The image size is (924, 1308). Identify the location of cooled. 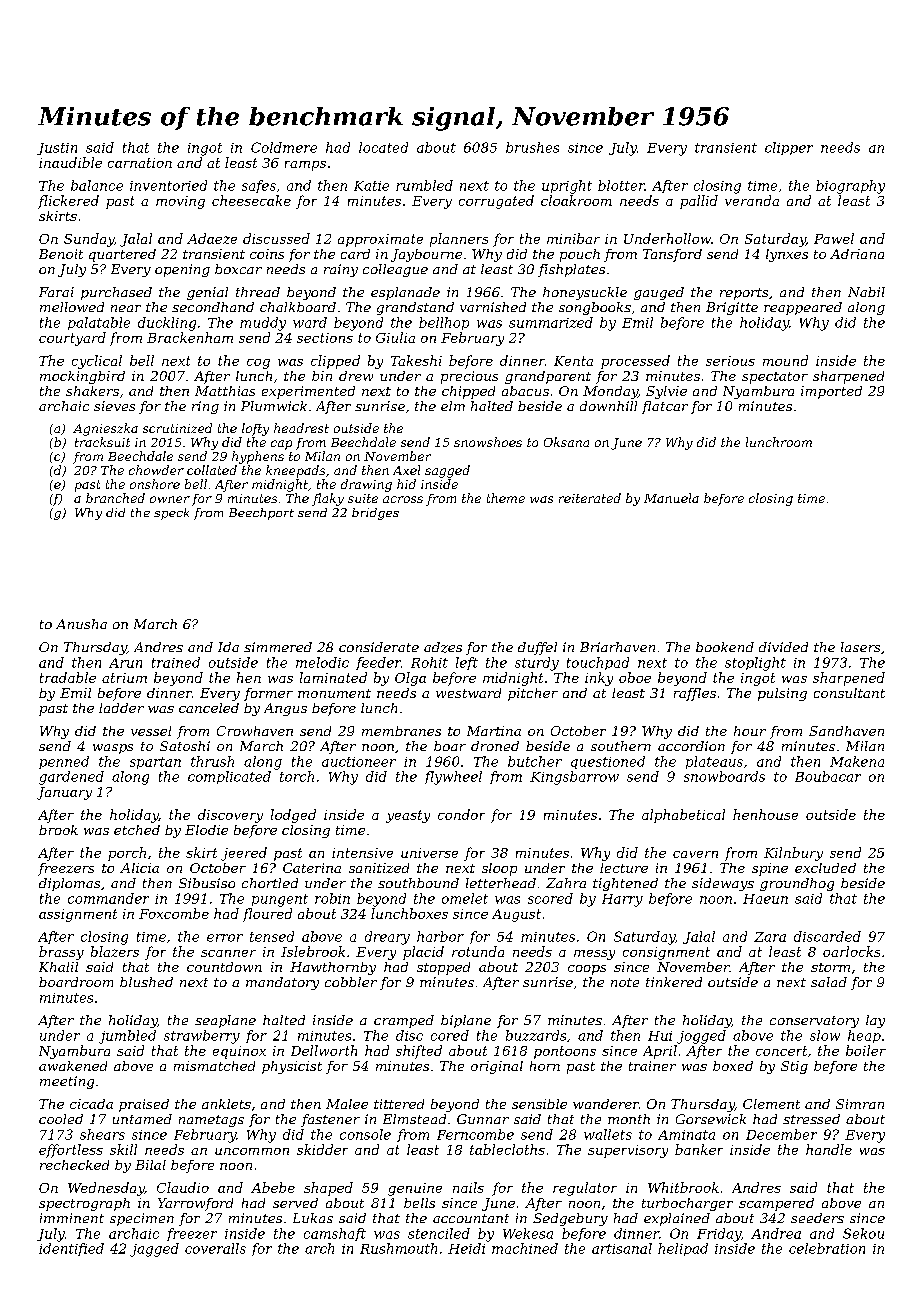
(61, 1119).
